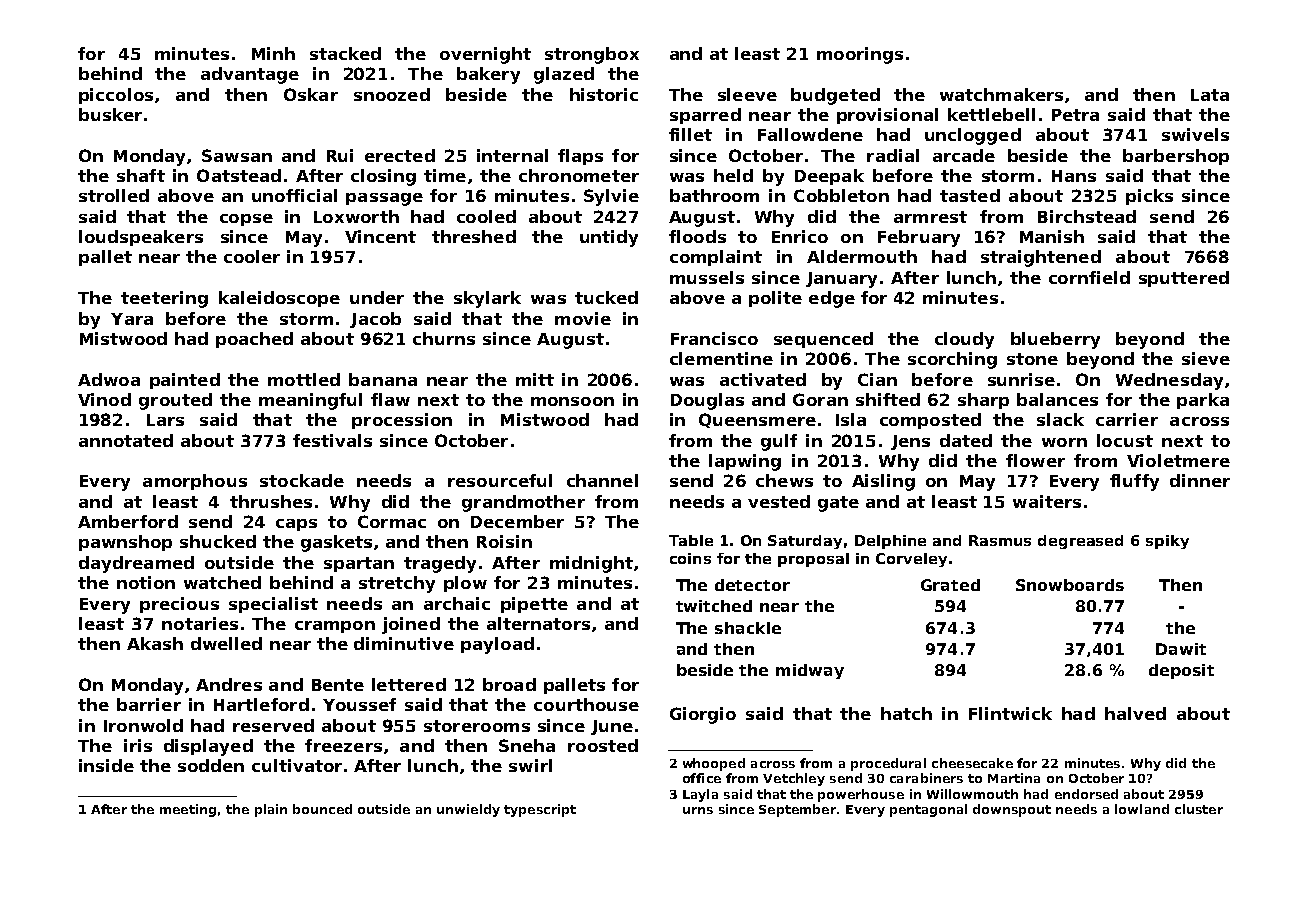 Image resolution: width=1308 pixels, height=924 pixels. What do you see at coordinates (691, 540) in the screenshot?
I see `Table` at bounding box center [691, 540].
